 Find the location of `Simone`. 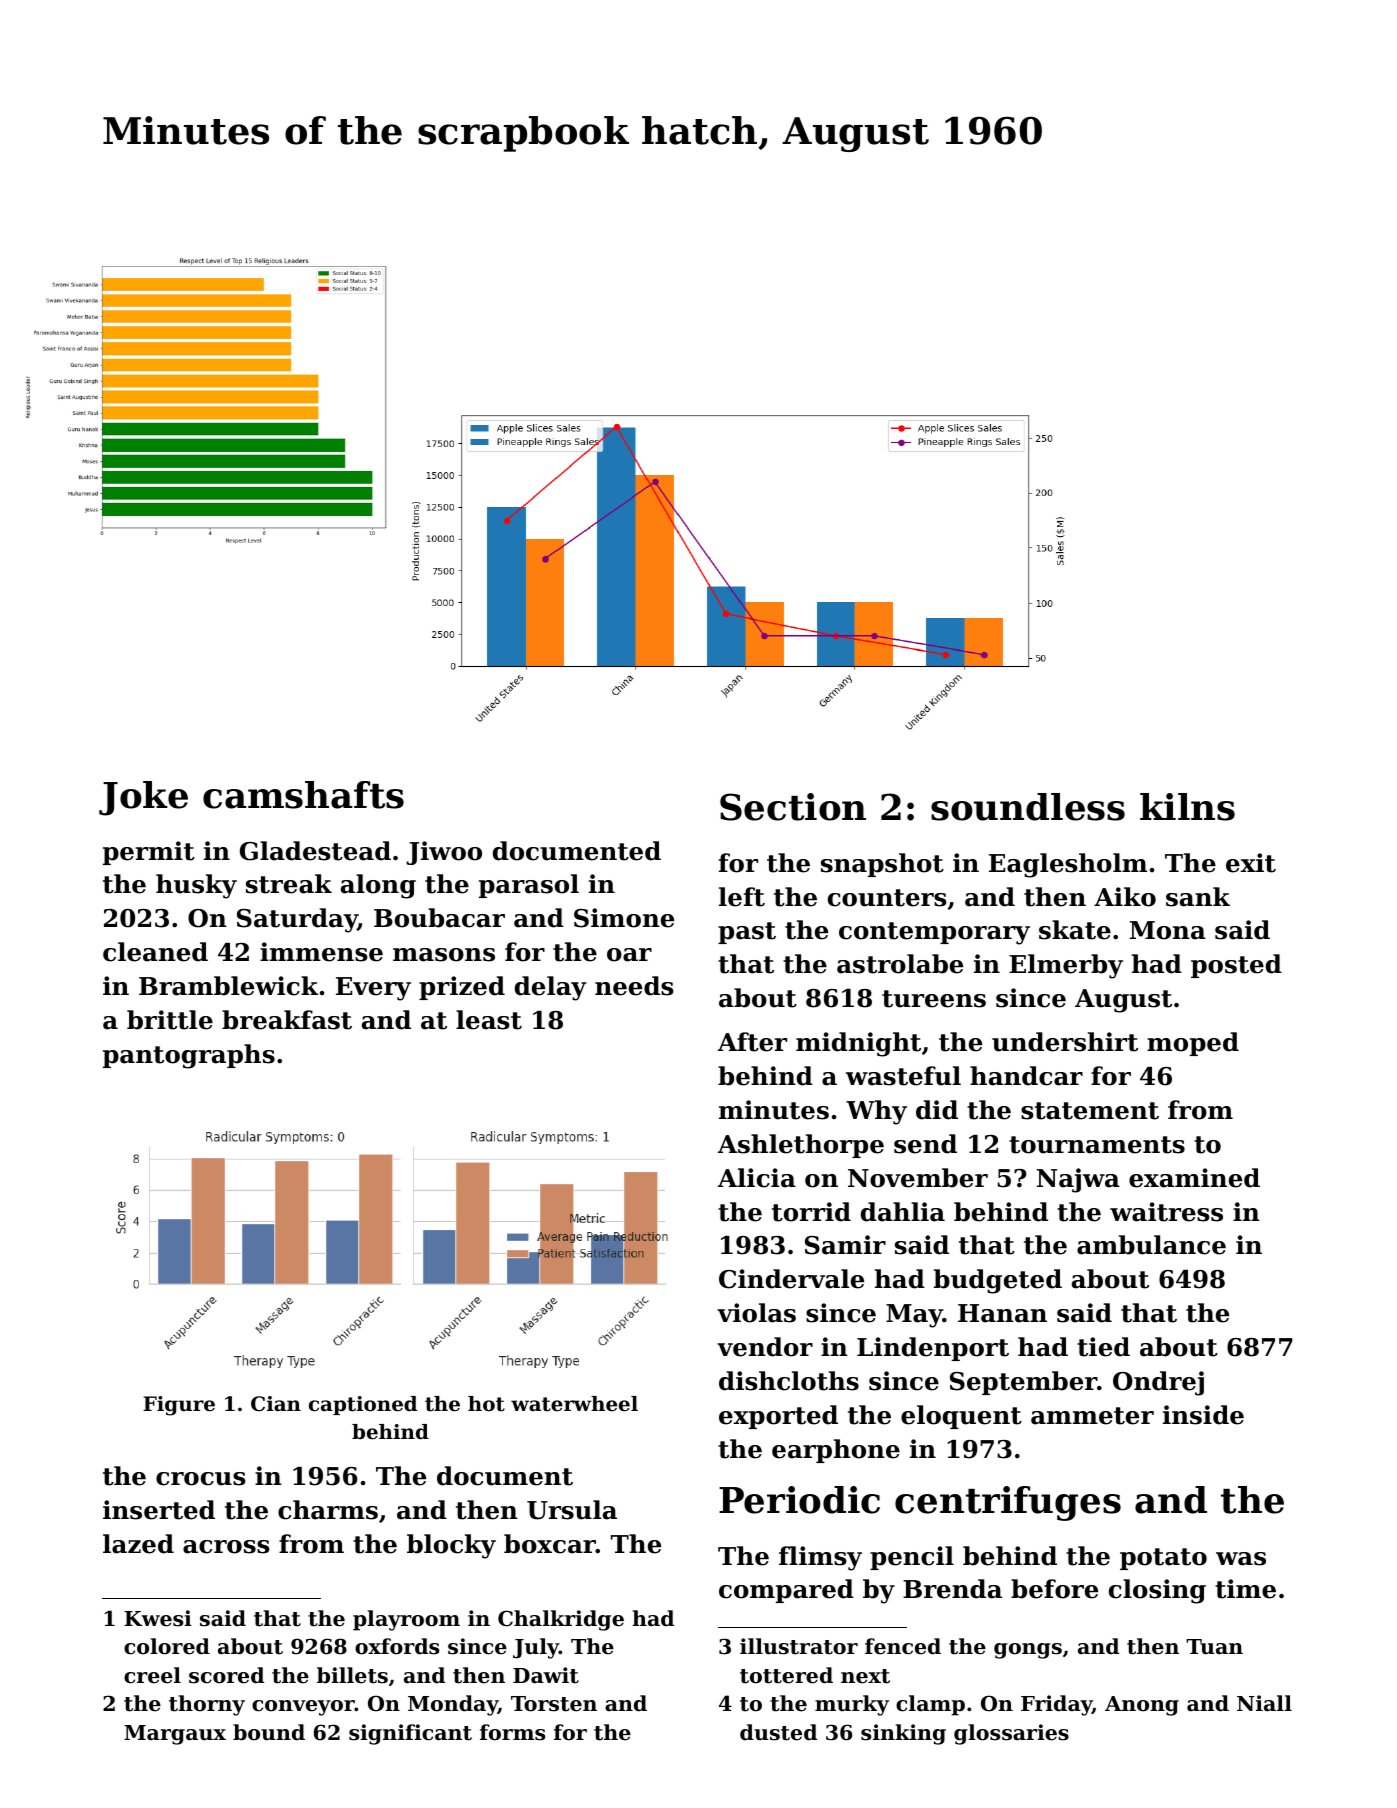

Simone is located at coordinates (624, 918).
